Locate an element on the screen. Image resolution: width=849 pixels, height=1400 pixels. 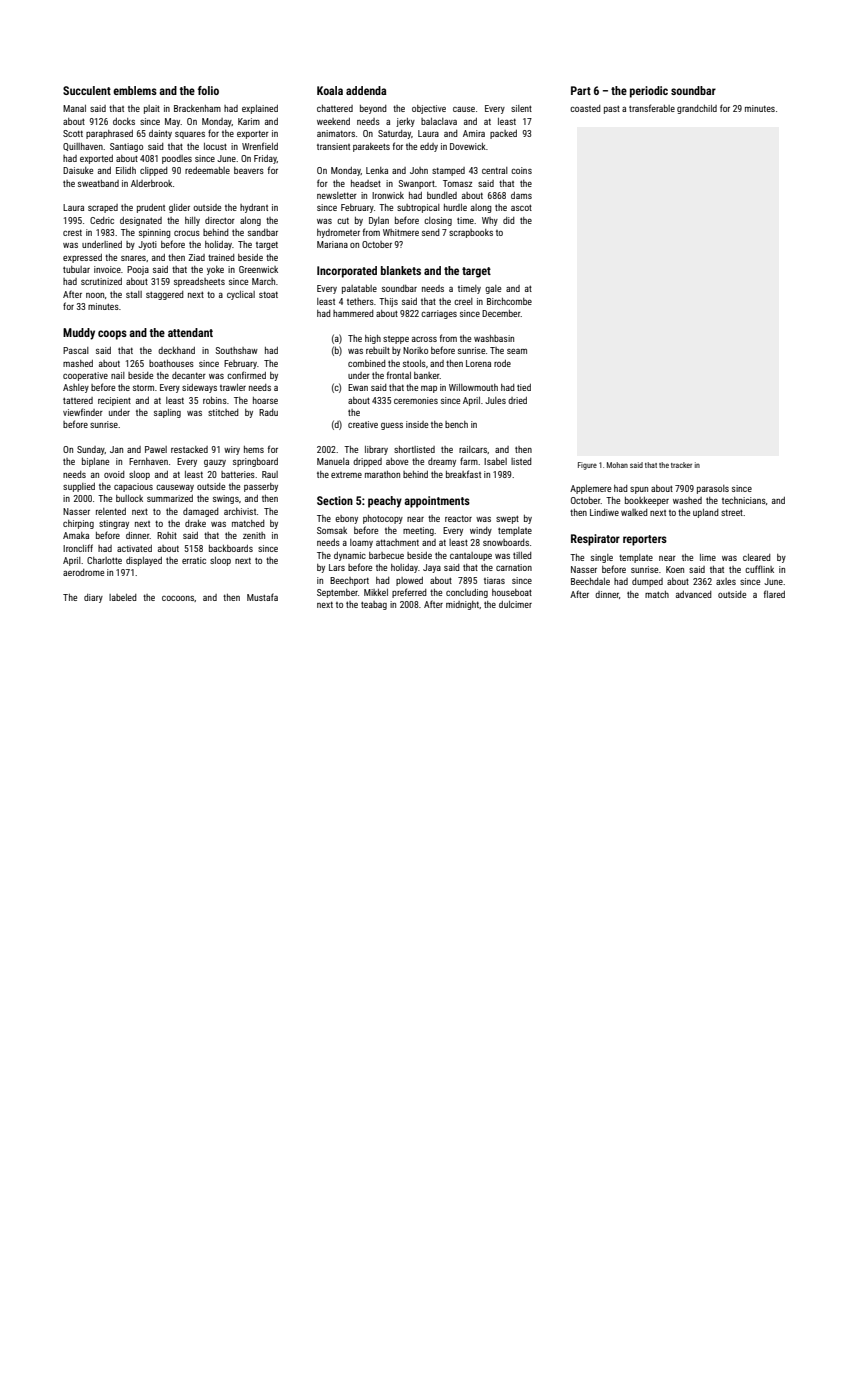
packed is located at coordinates (503, 134).
